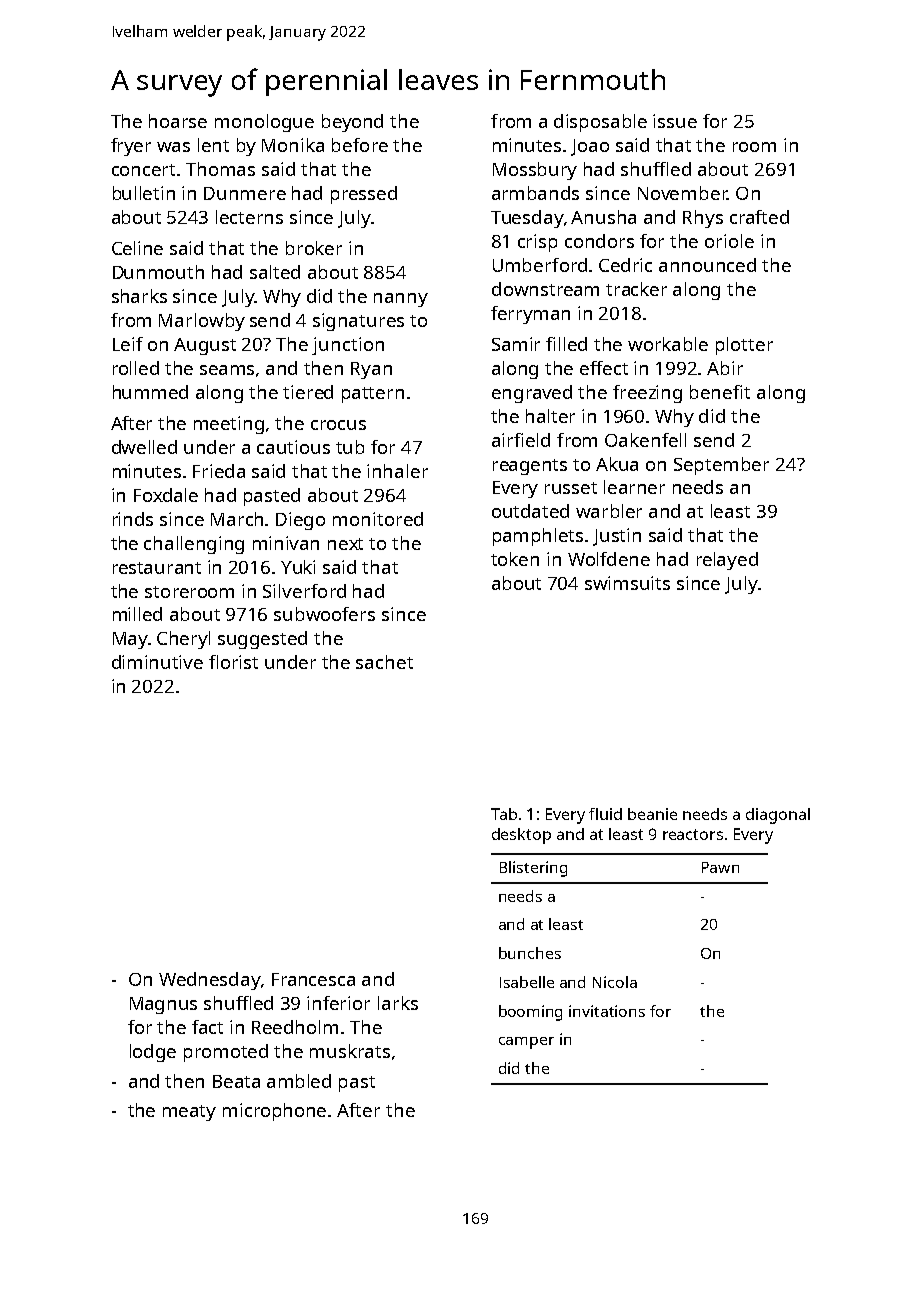 The width and height of the screenshot is (924, 1311). What do you see at coordinates (759, 217) in the screenshot?
I see `crafted` at bounding box center [759, 217].
